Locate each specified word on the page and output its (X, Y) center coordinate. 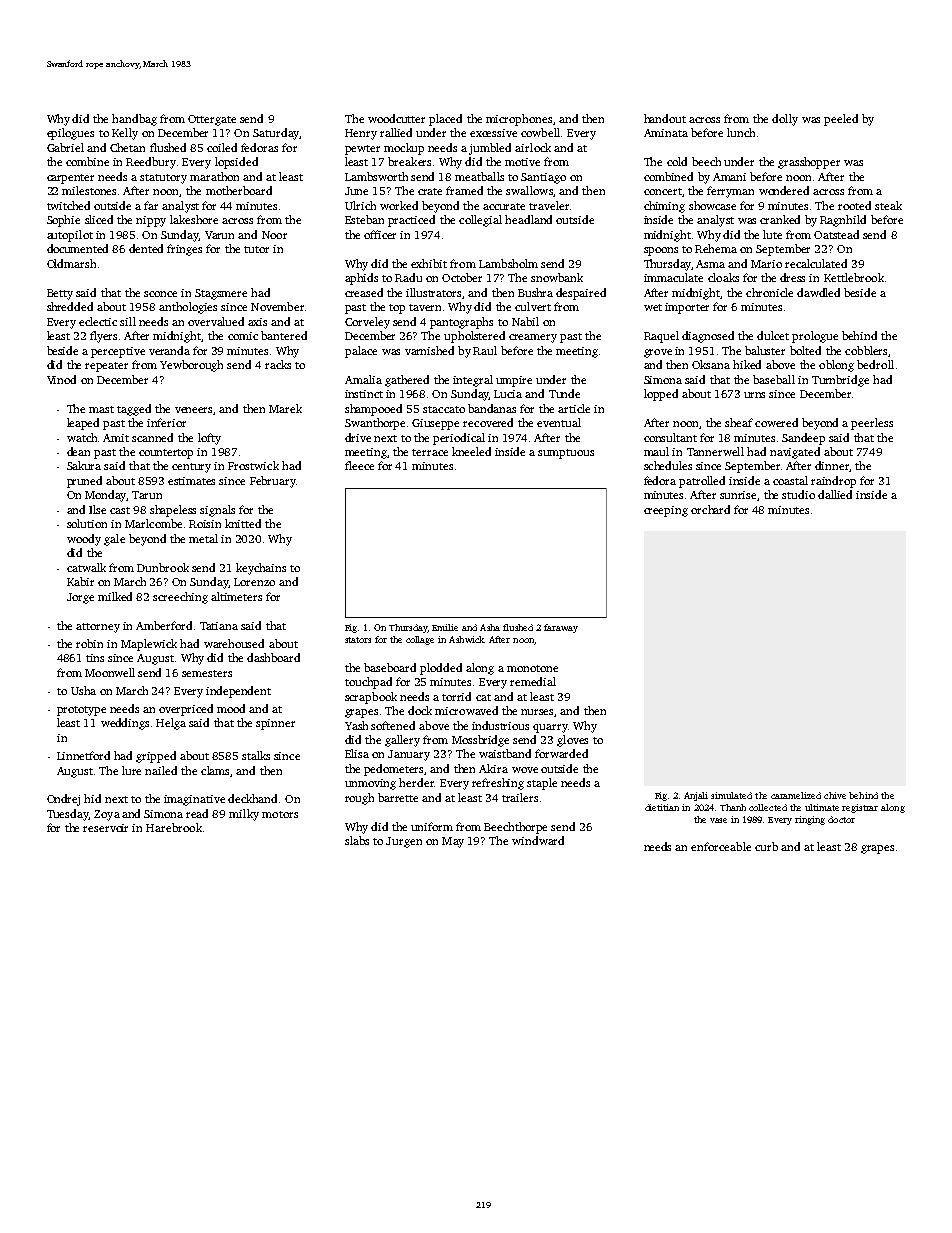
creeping (666, 511)
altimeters (236, 596)
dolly (785, 120)
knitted (243, 523)
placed (445, 120)
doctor (841, 819)
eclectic (98, 321)
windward (538, 840)
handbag (134, 120)
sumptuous (566, 454)
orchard (710, 509)
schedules (668, 465)
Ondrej (63, 800)
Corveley (367, 323)
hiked (747, 364)
